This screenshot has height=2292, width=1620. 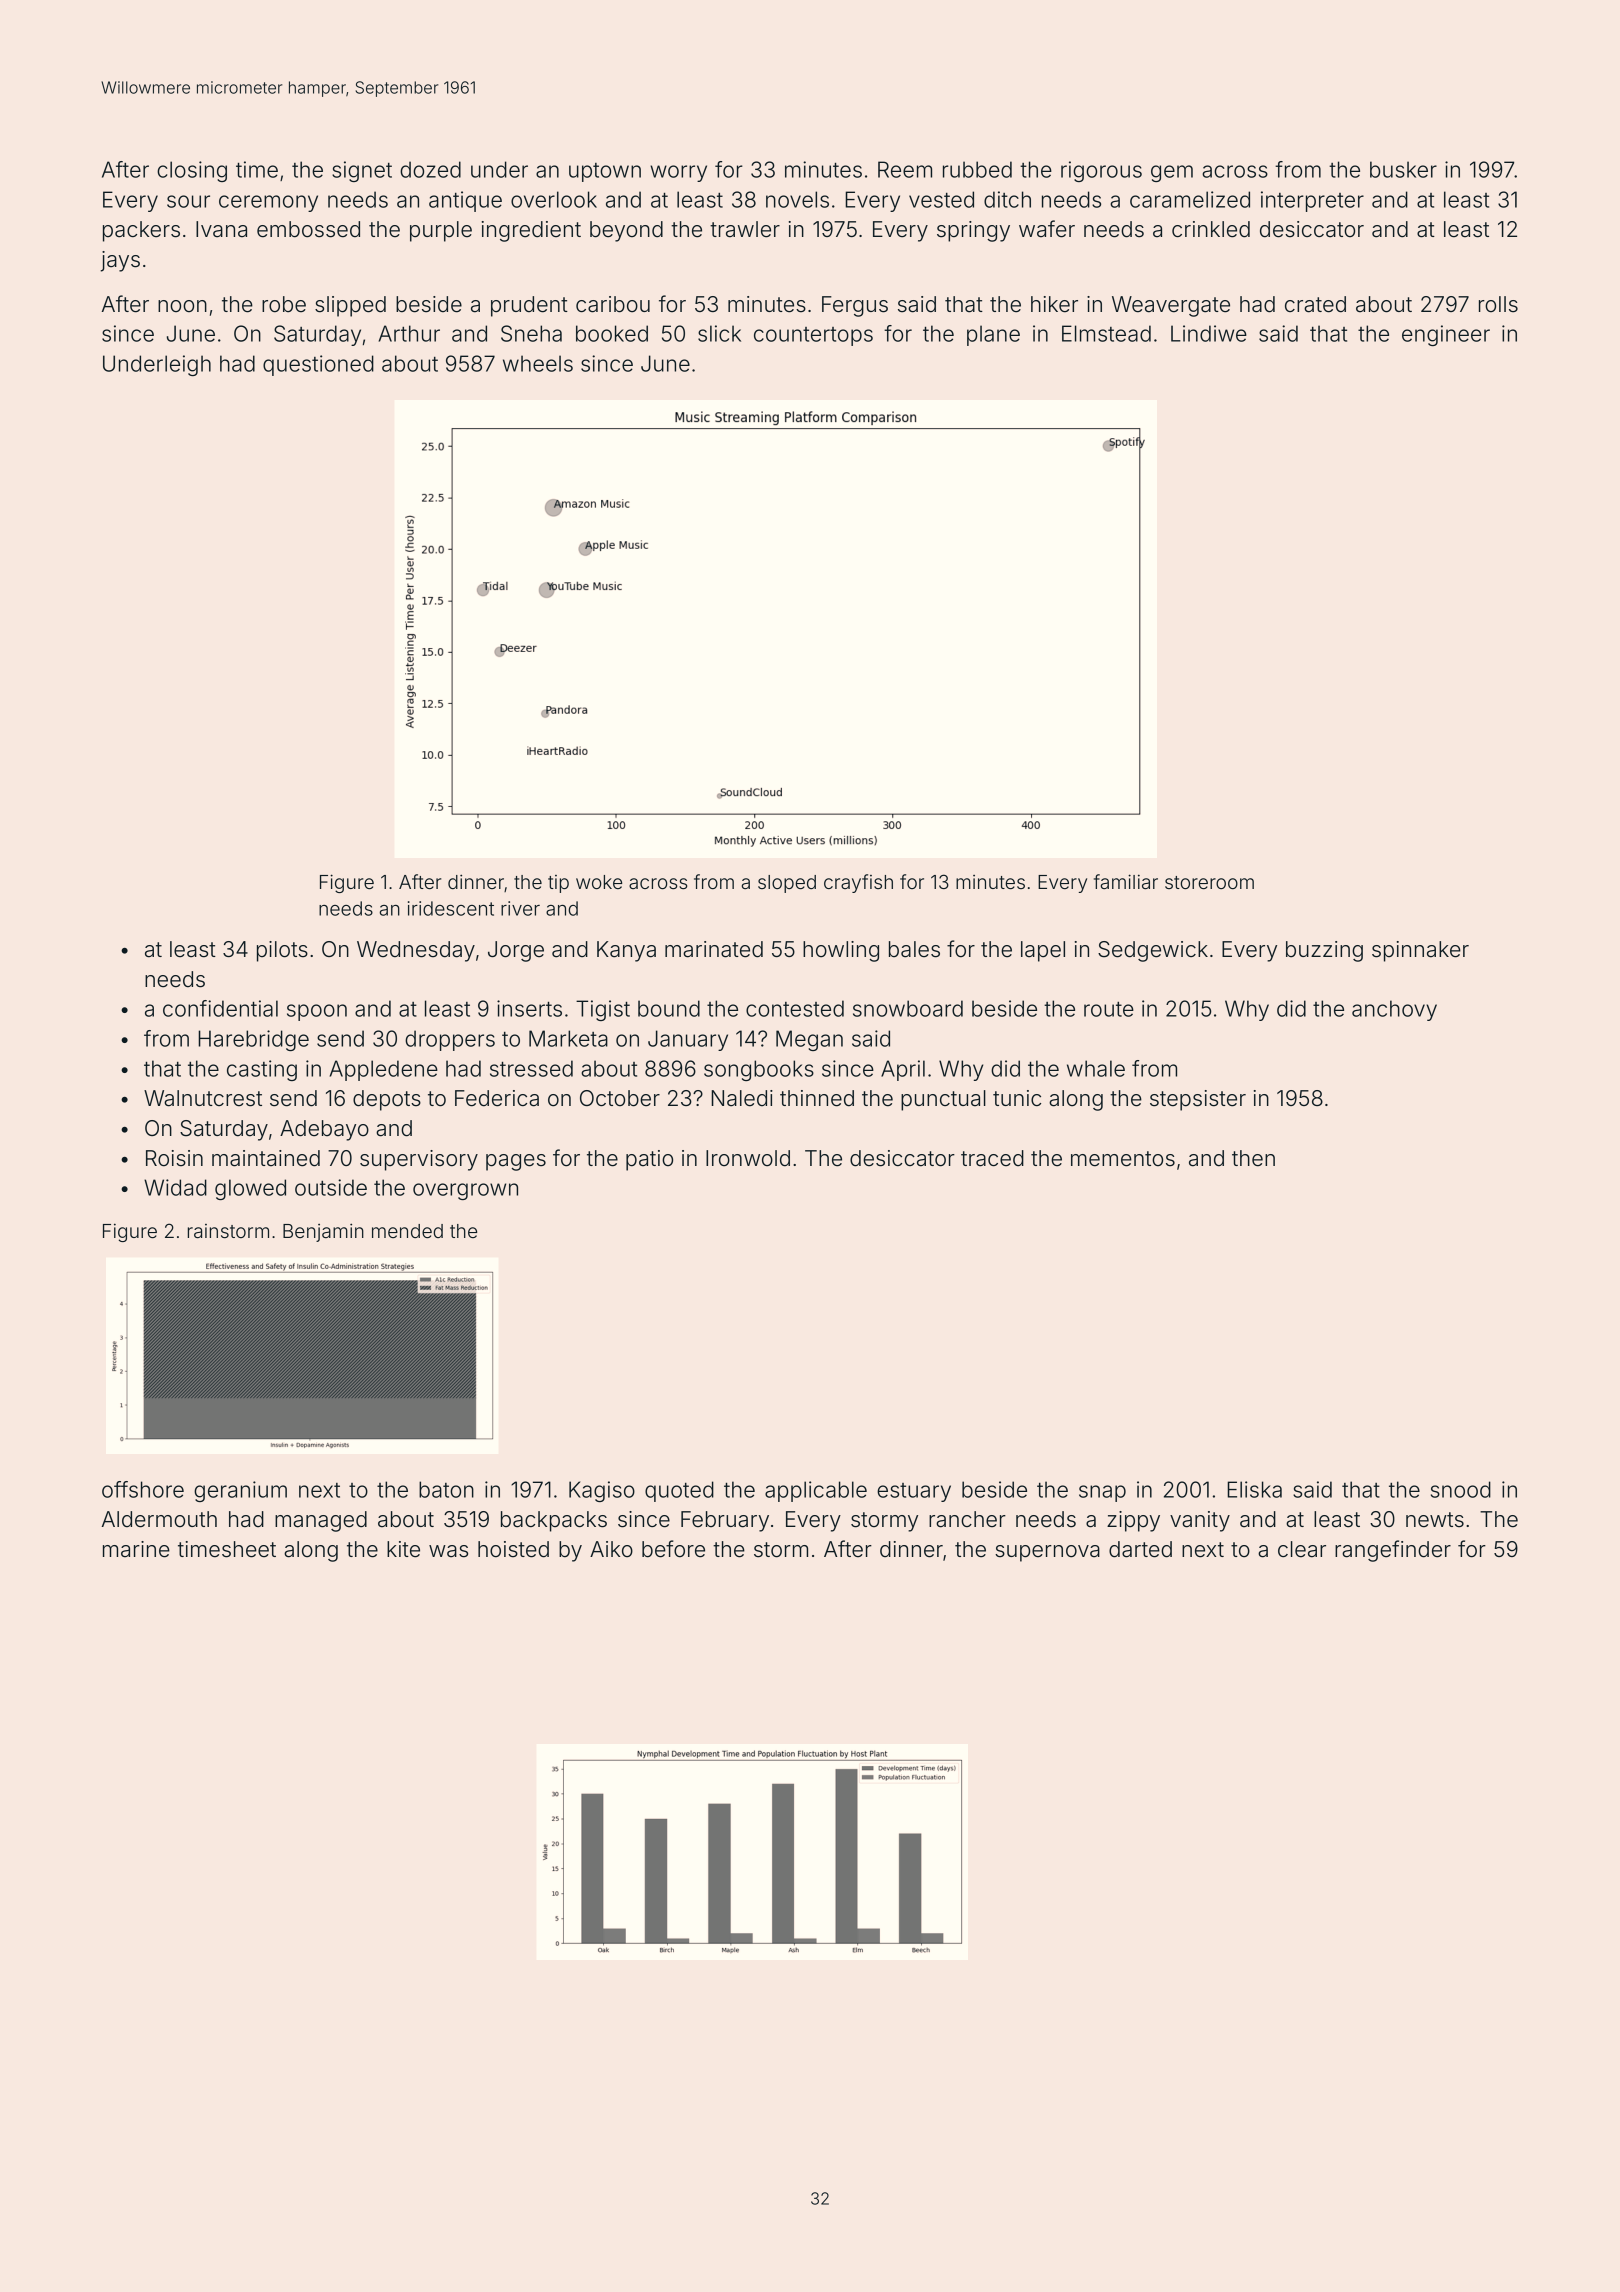 What do you see at coordinates (1394, 1010) in the screenshot?
I see `anchovy` at bounding box center [1394, 1010].
